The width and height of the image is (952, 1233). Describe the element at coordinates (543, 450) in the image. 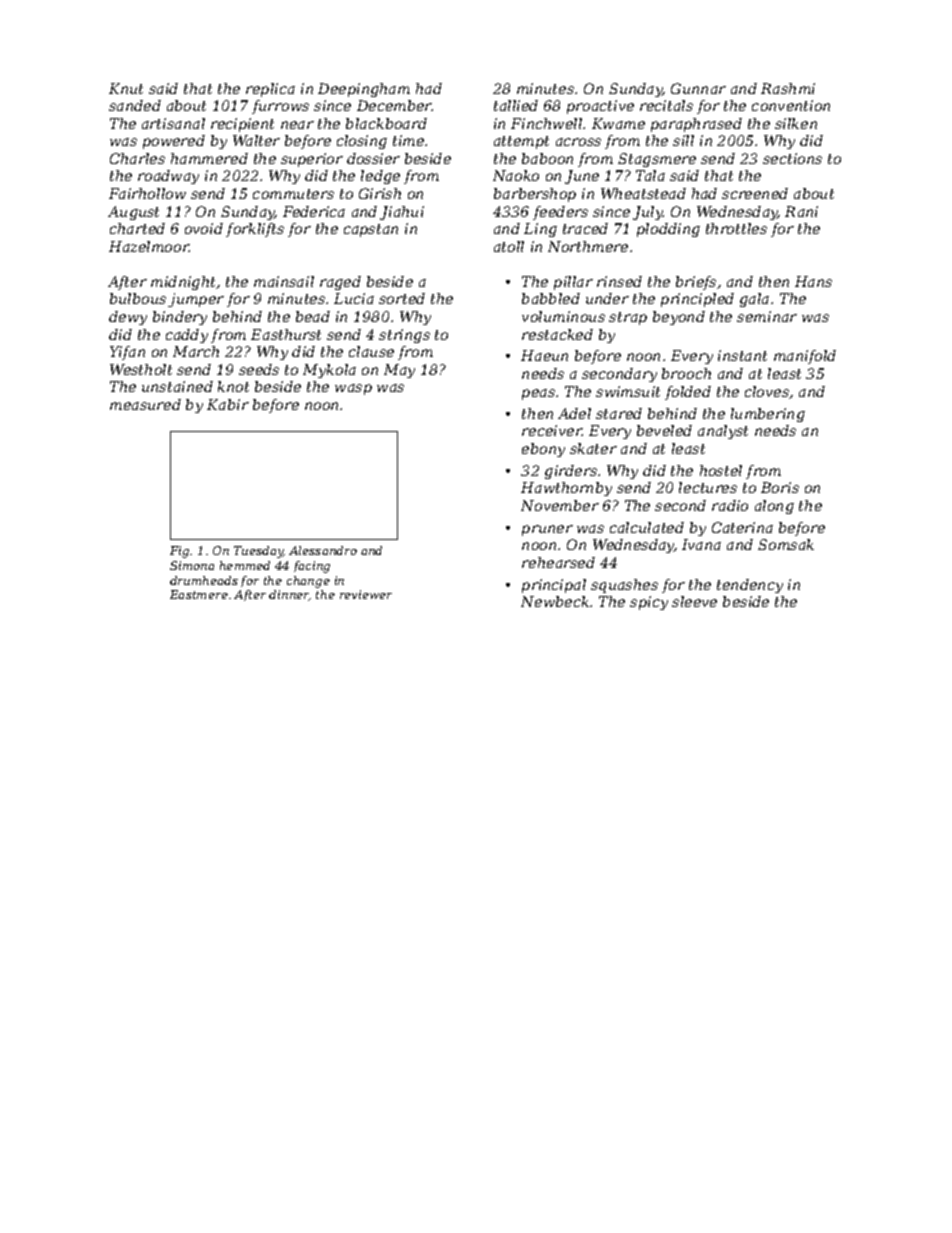

I see `ebony` at that location.
